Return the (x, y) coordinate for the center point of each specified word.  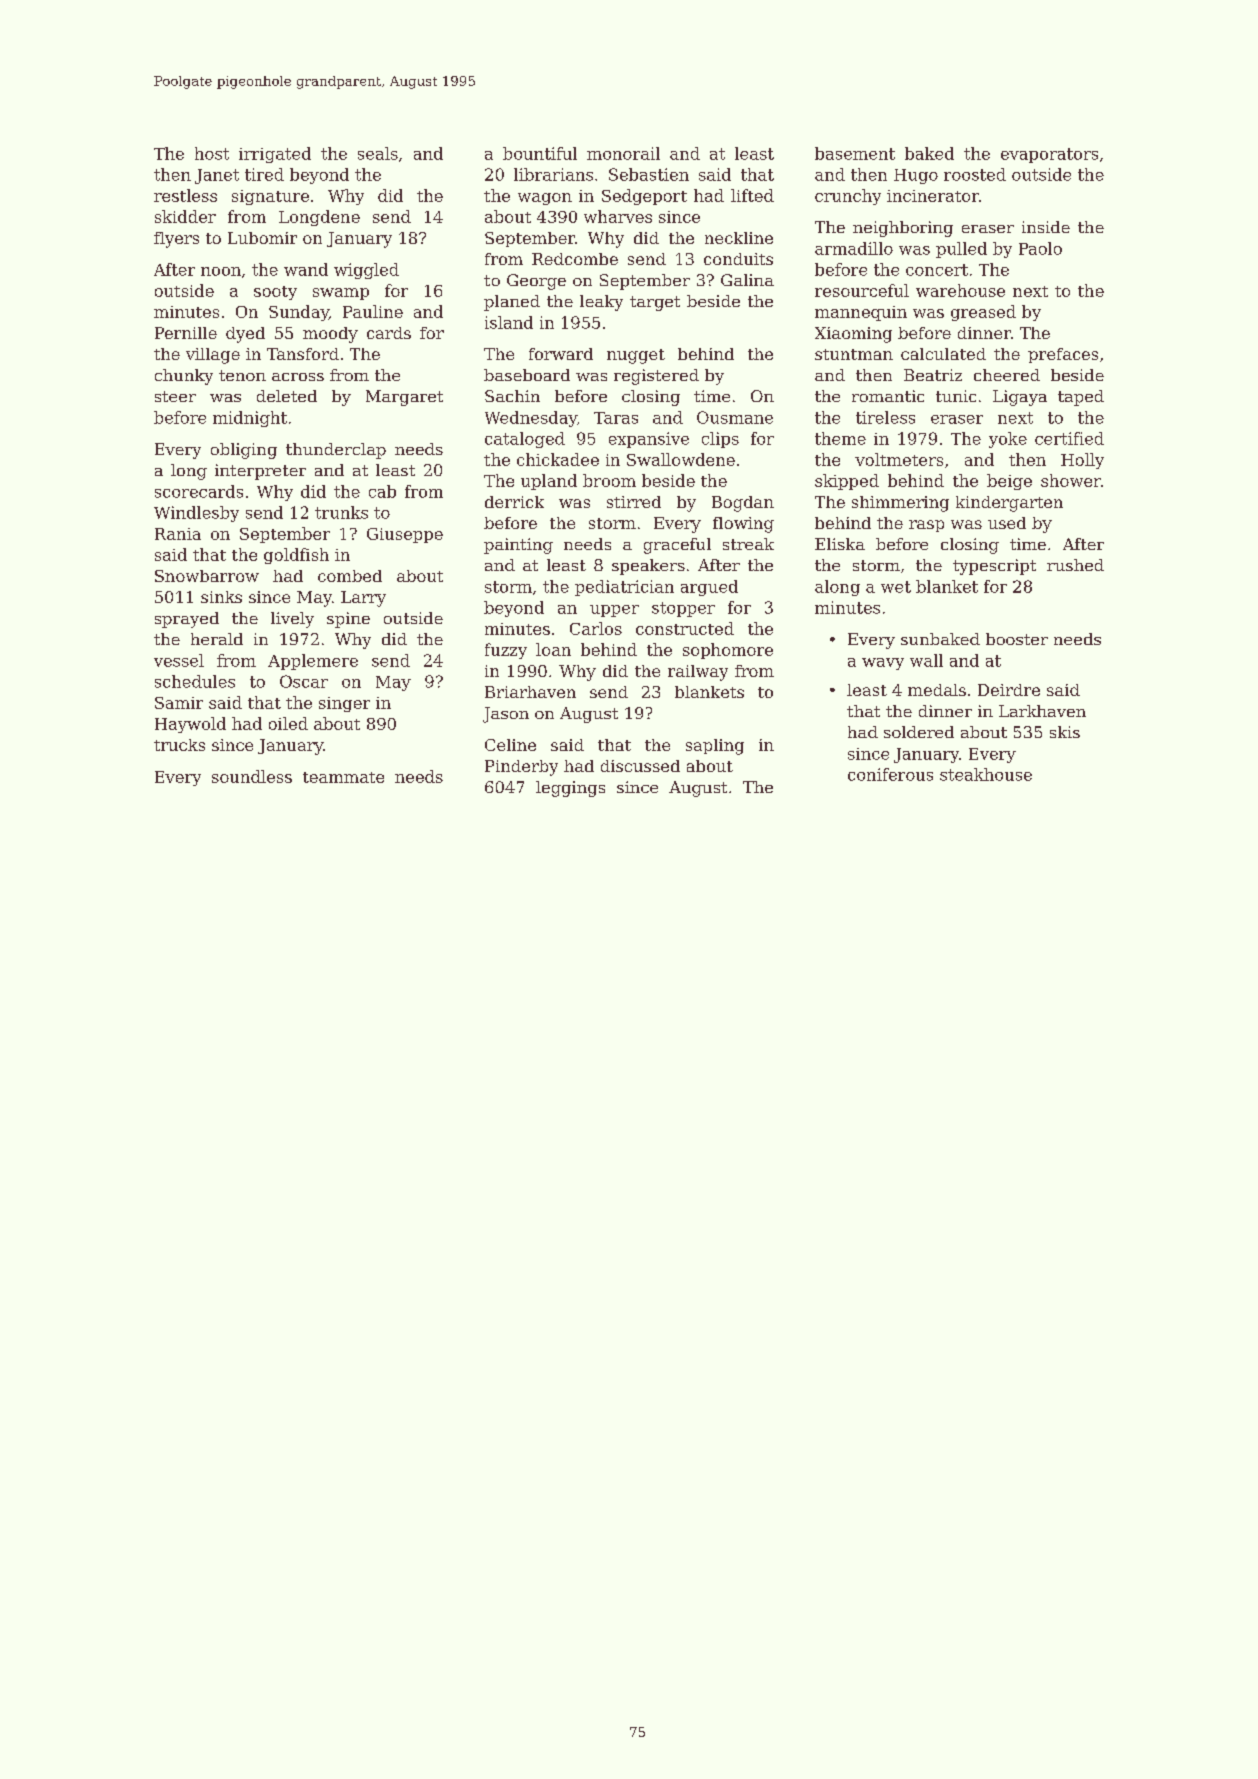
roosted (975, 174)
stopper (683, 609)
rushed (1075, 565)
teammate (343, 777)
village (213, 356)
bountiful (540, 153)
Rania (178, 534)
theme (840, 438)
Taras (616, 418)
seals (378, 153)
